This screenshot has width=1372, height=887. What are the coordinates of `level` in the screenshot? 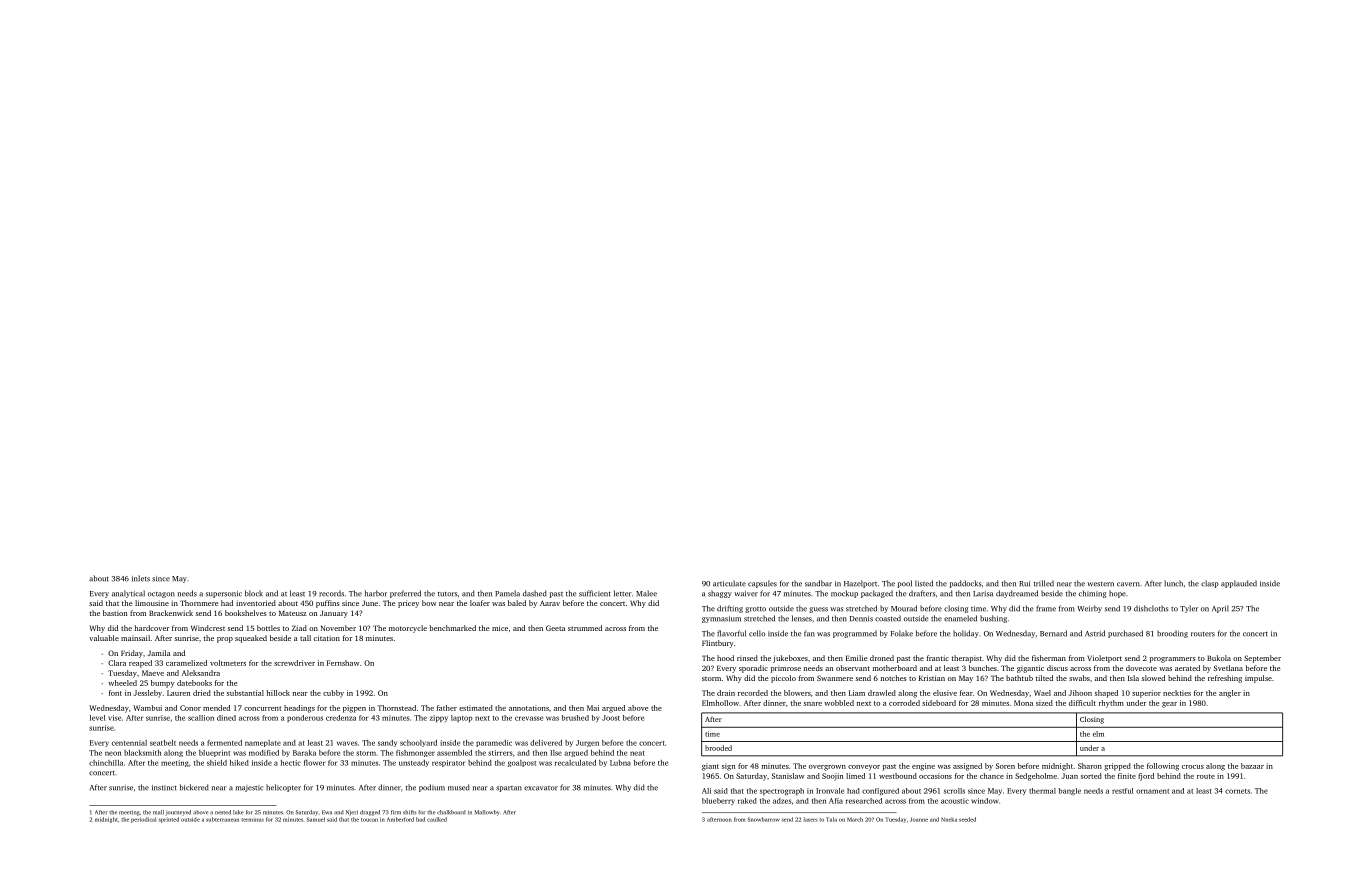 It's located at (97, 718).
